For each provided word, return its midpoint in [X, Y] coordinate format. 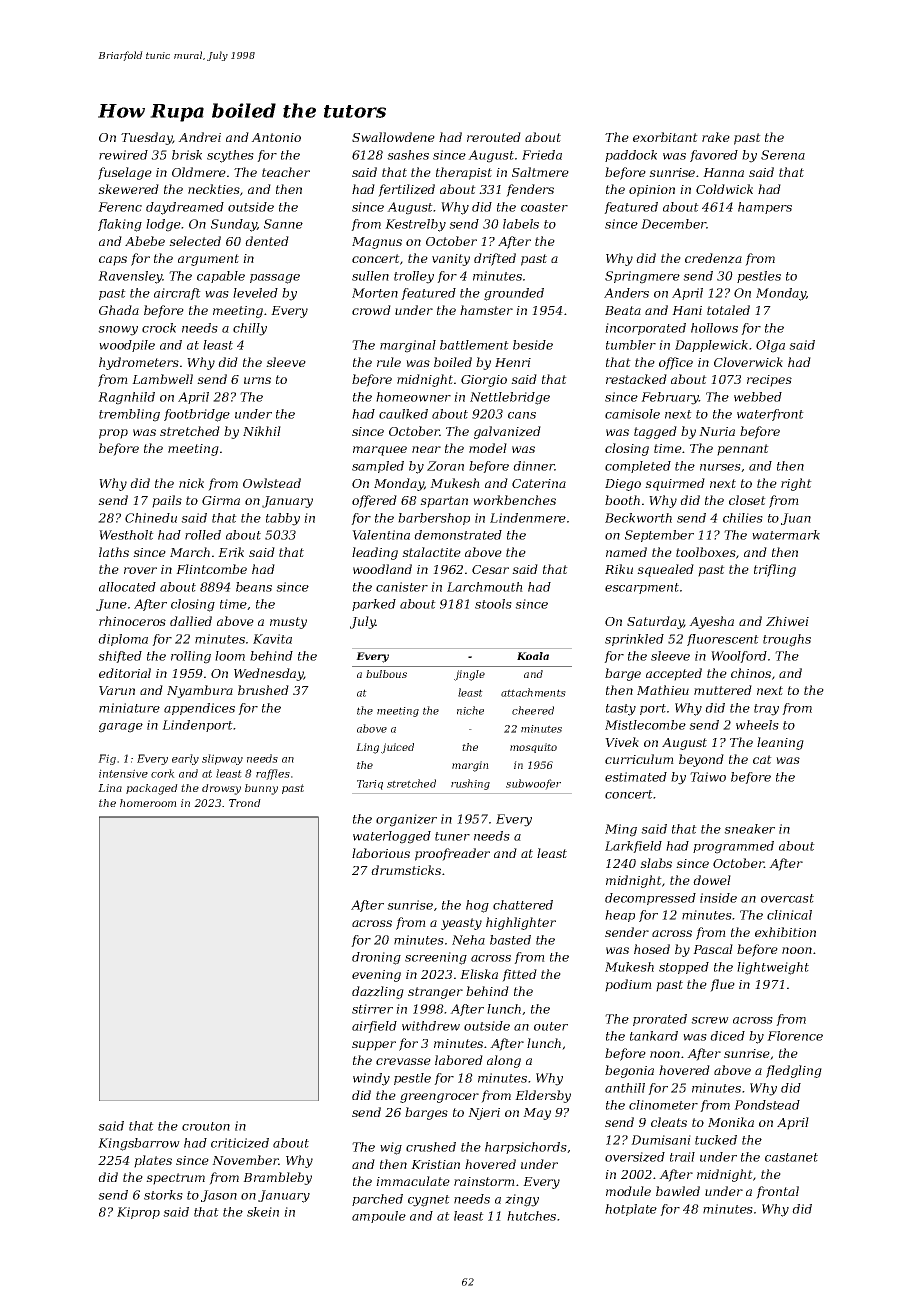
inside [718, 898]
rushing [470, 784]
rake [716, 137]
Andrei [199, 137]
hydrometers [139, 363]
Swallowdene [393, 137]
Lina [110, 788]
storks [163, 1195]
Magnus [377, 243]
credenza [713, 258]
